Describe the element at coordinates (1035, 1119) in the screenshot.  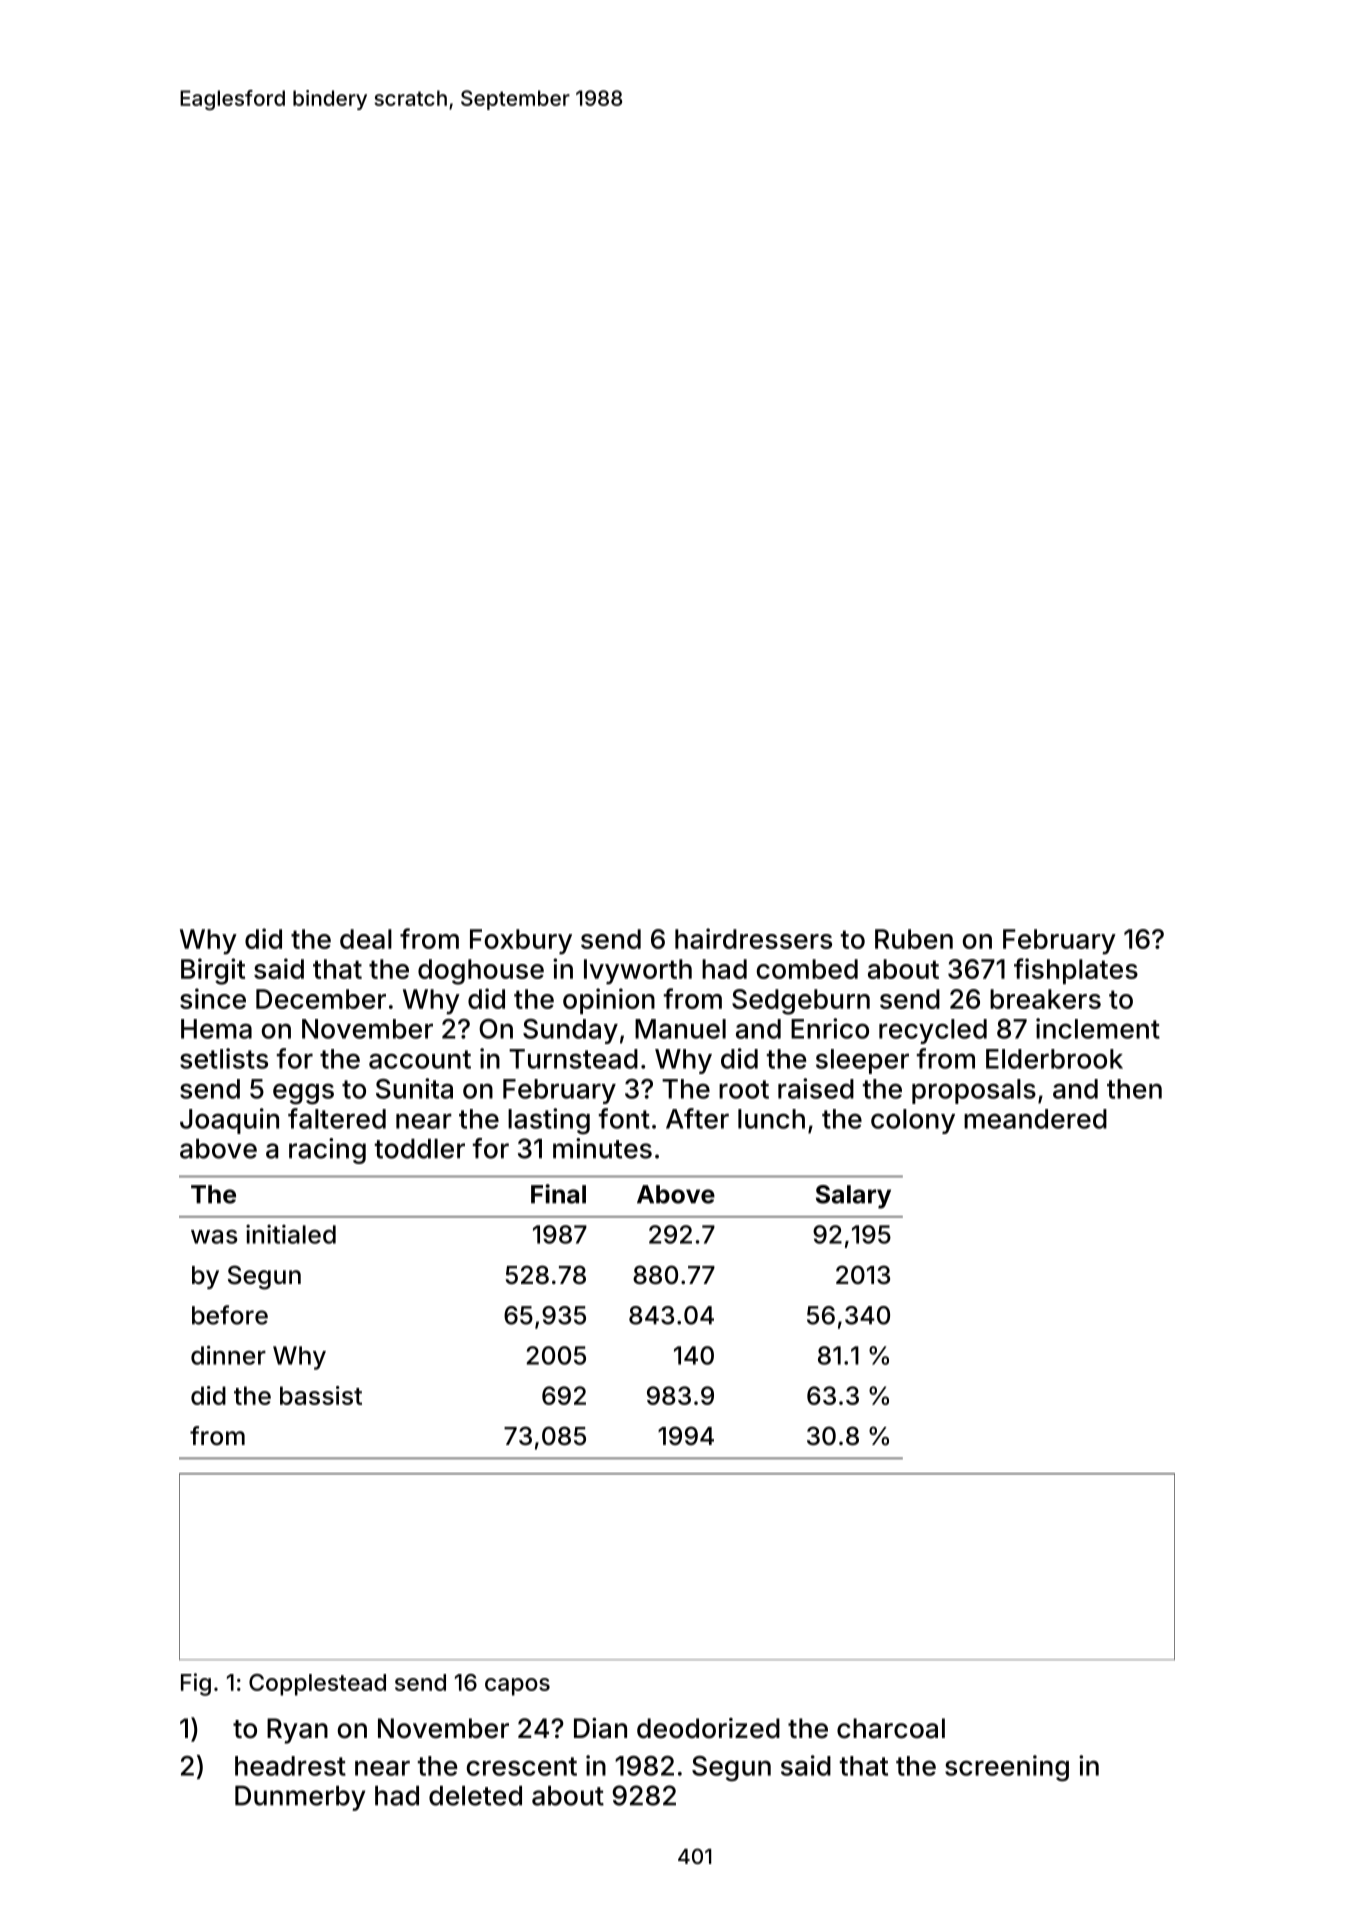
I see `meandered` at that location.
